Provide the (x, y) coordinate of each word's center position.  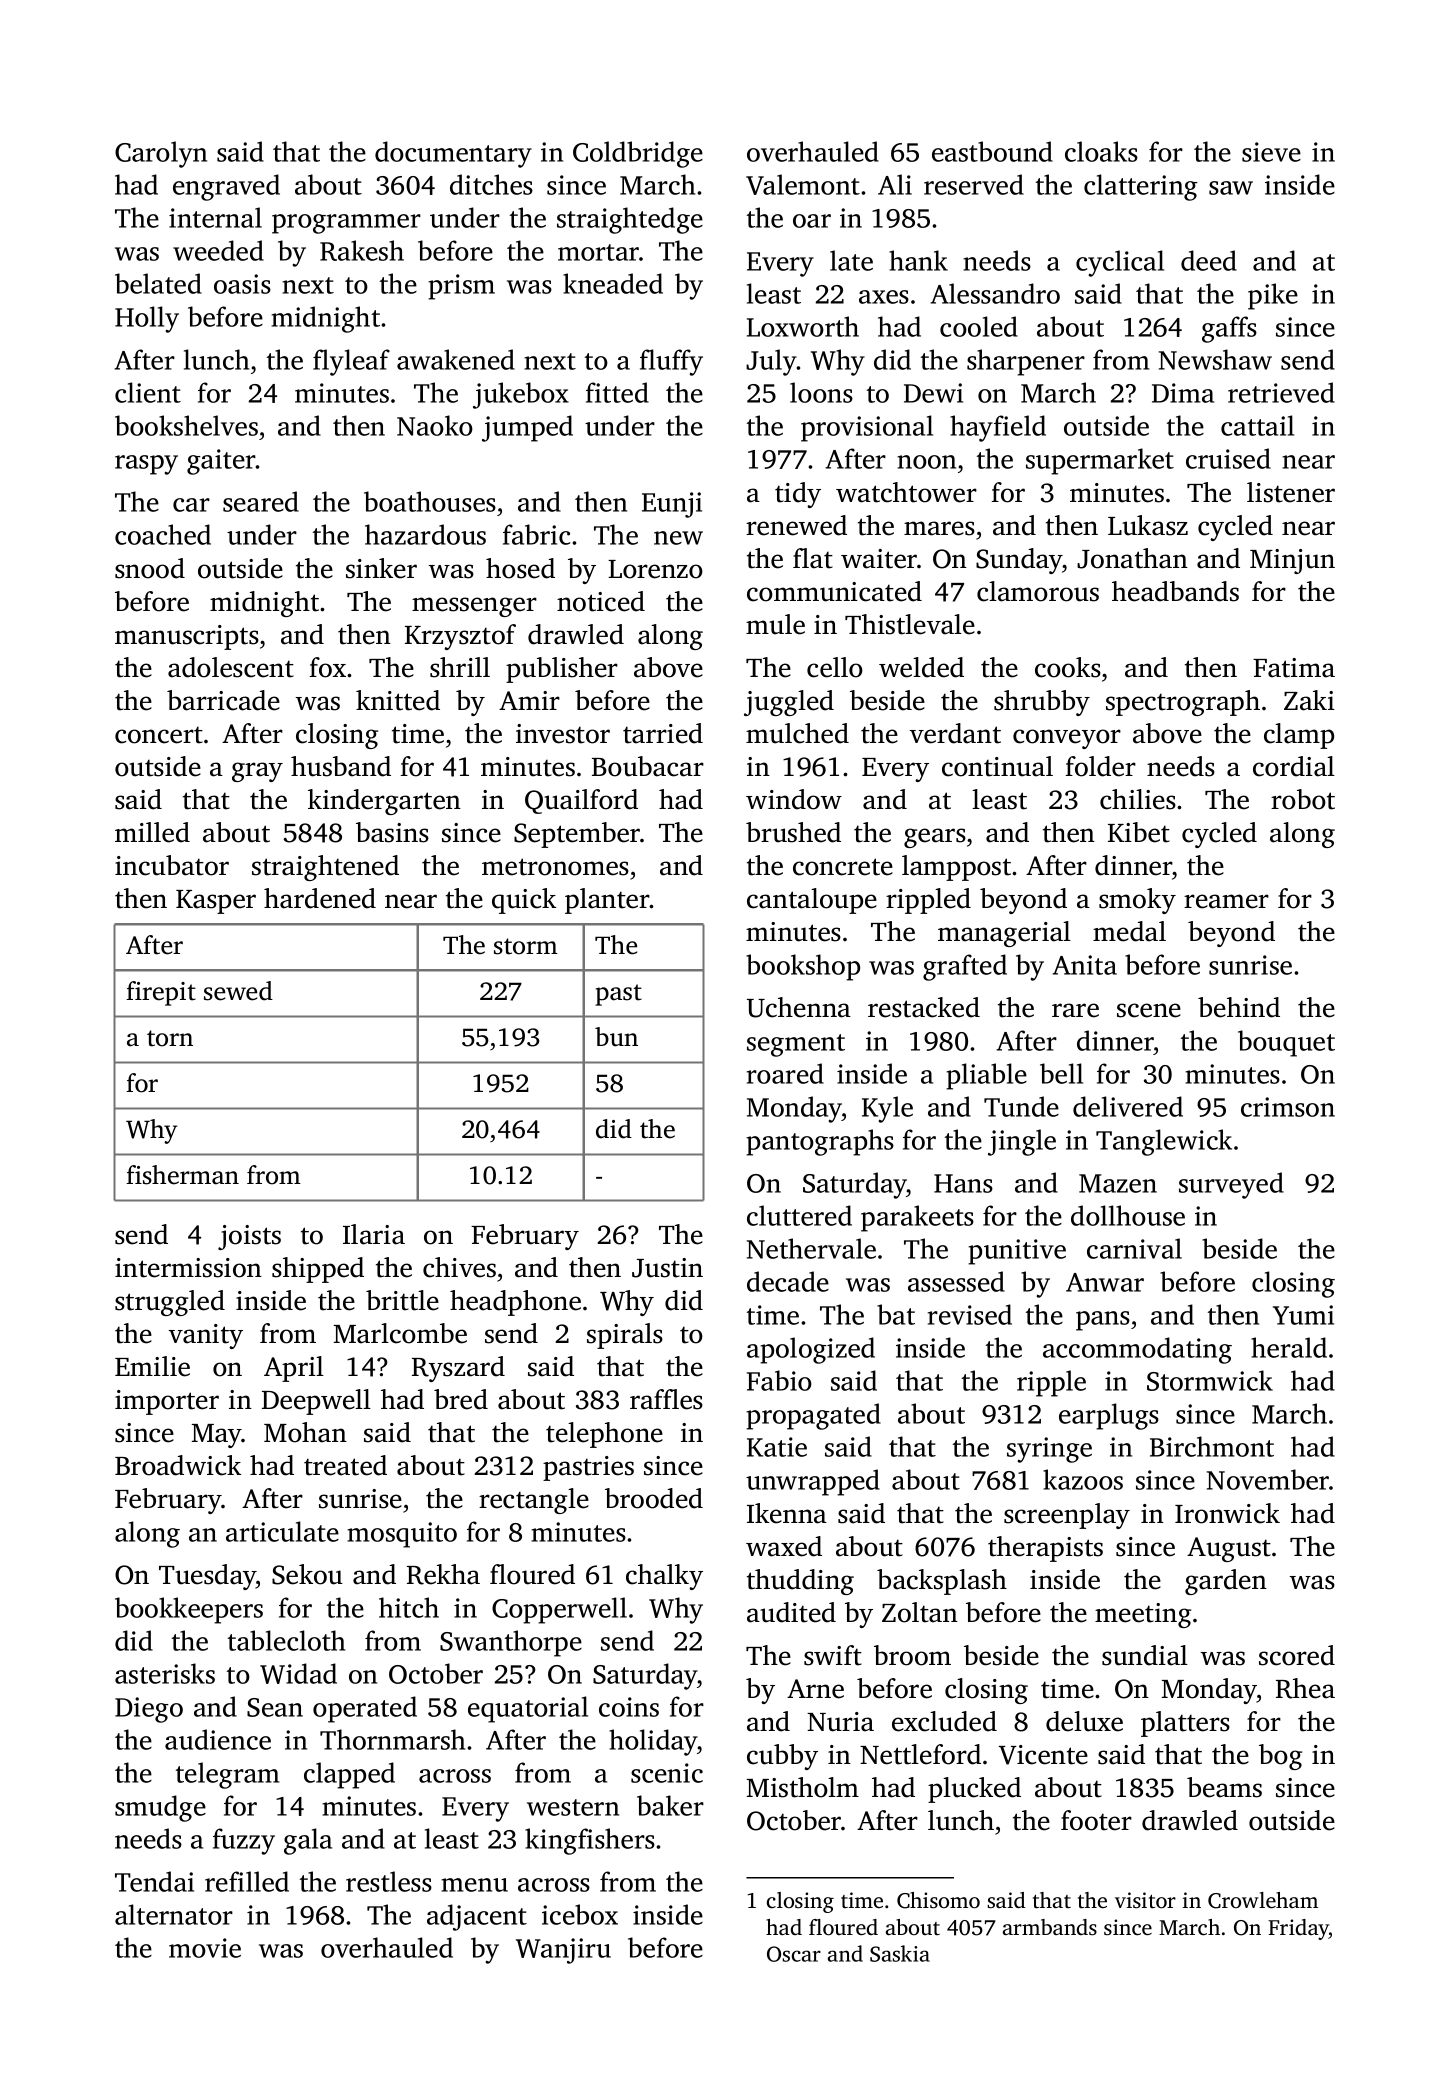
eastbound (992, 151)
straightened (325, 868)
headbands (1175, 591)
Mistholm (803, 1787)
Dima (1183, 393)
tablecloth (286, 1640)
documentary (453, 154)
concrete (843, 867)
